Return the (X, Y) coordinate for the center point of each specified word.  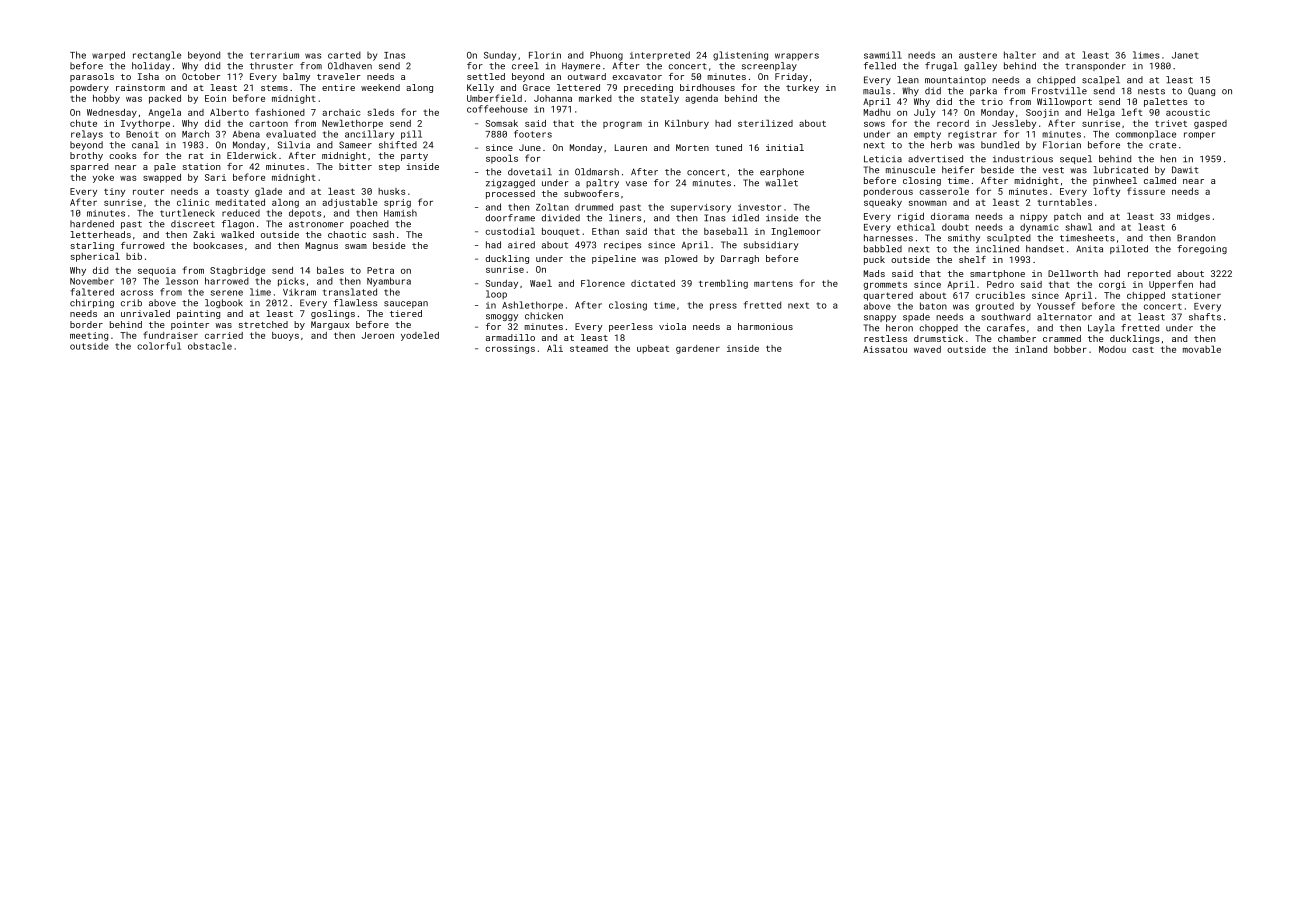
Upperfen (1171, 285)
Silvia (294, 145)
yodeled (420, 336)
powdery (89, 88)
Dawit (1185, 170)
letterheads (101, 234)
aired (521, 245)
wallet (781, 183)
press (723, 307)
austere (978, 55)
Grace (536, 87)
